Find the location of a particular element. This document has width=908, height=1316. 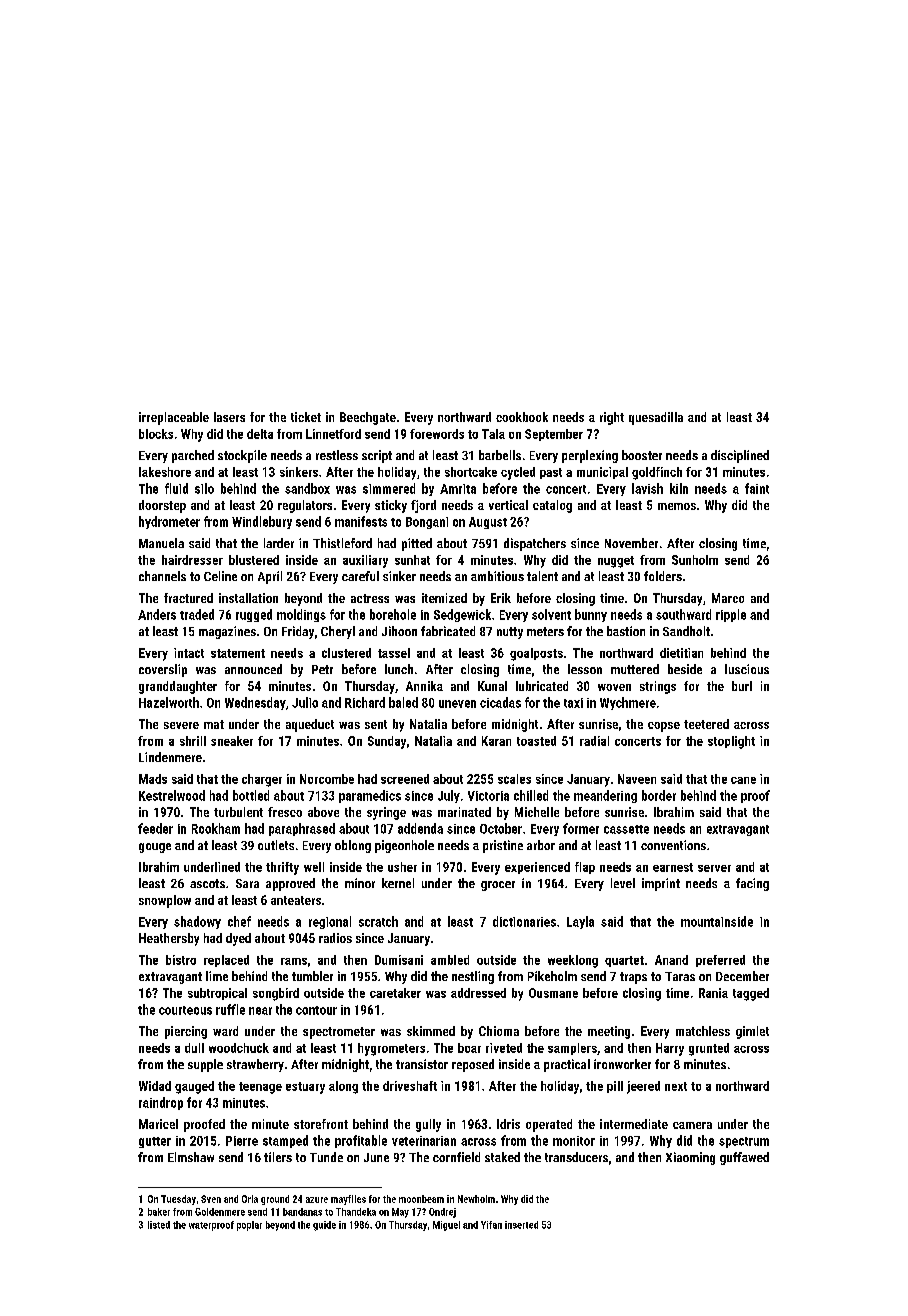

syringe is located at coordinates (386, 813).
